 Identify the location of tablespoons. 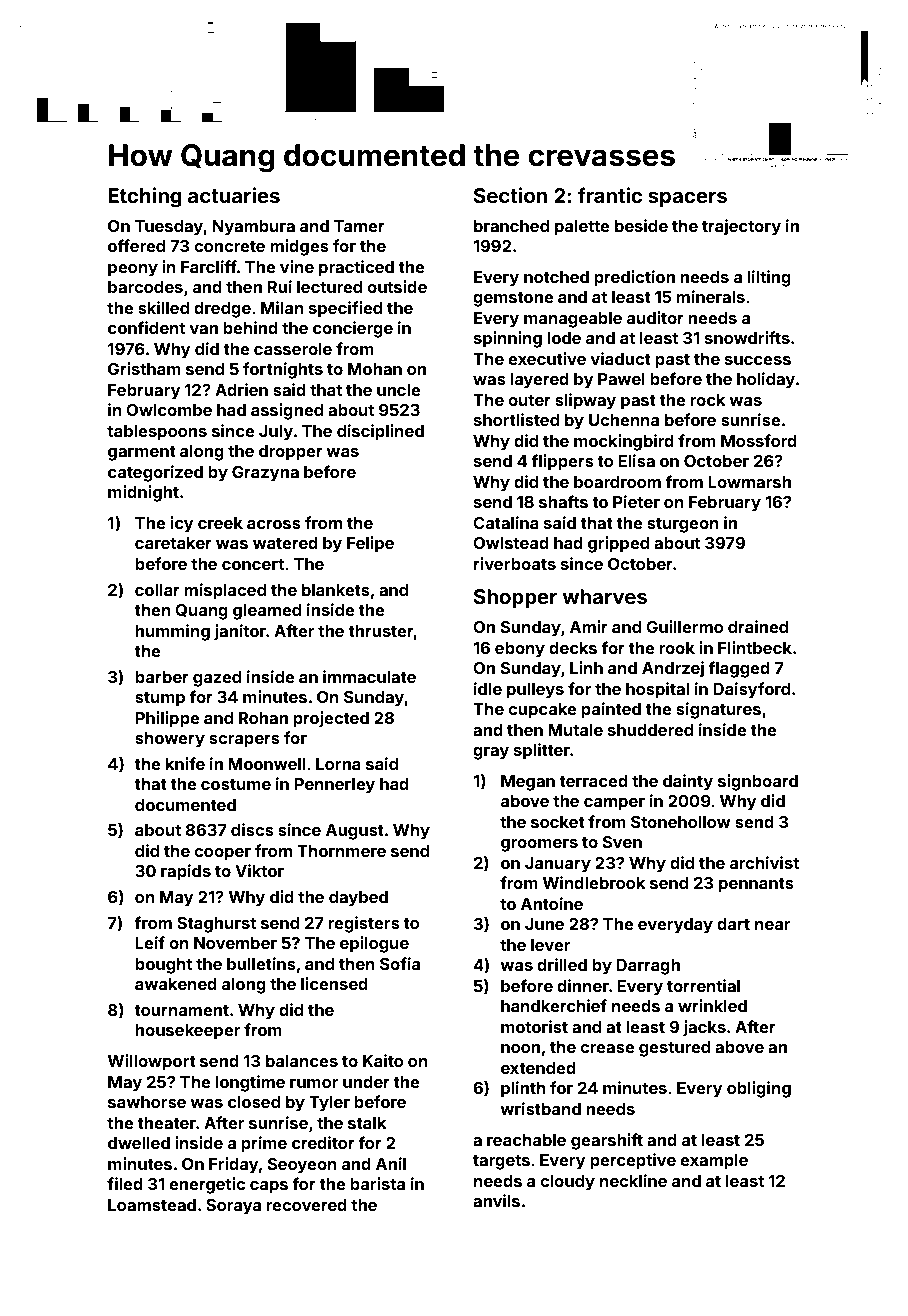
(157, 433).
